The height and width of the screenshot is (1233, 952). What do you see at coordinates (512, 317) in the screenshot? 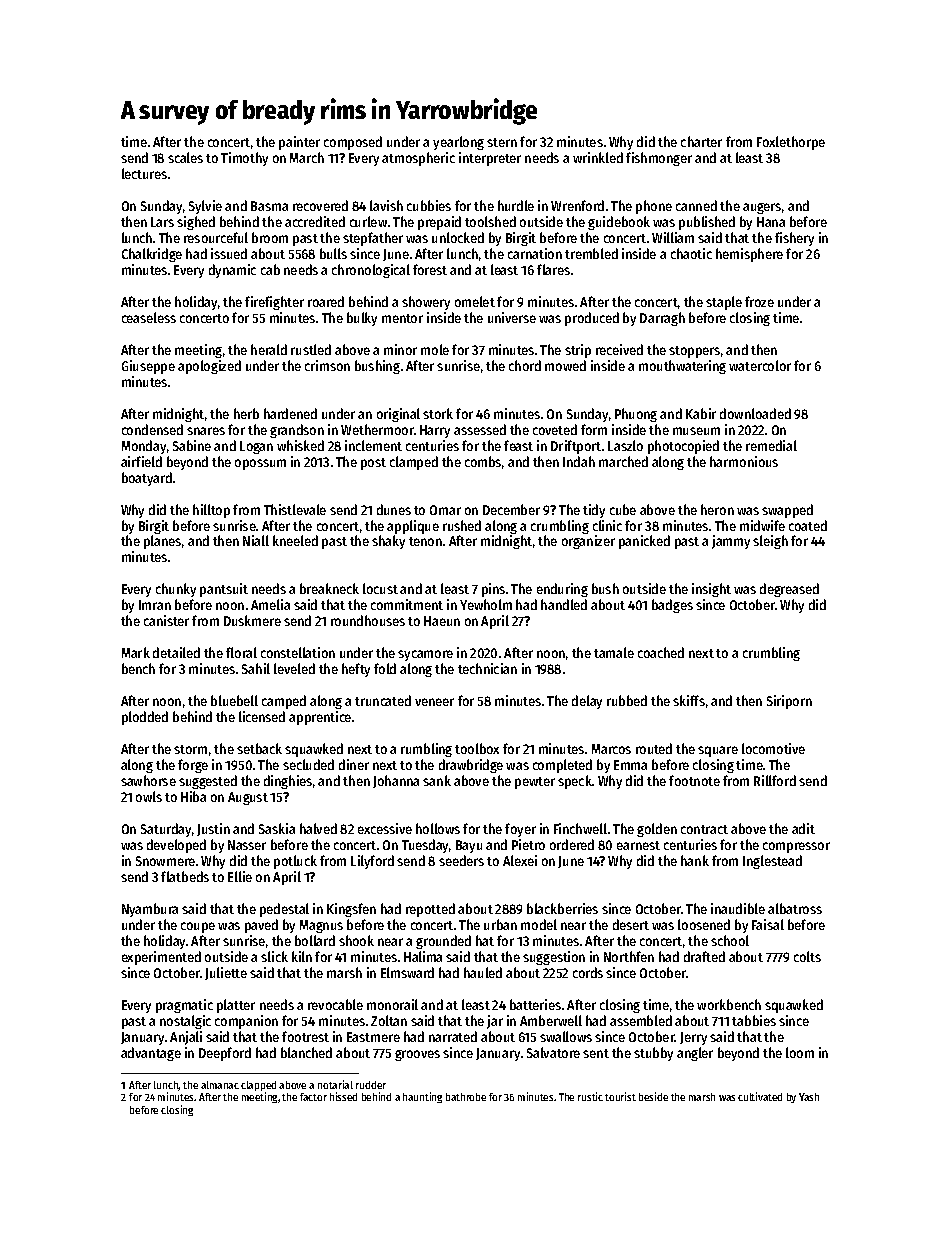
I see `universe` at bounding box center [512, 317].
